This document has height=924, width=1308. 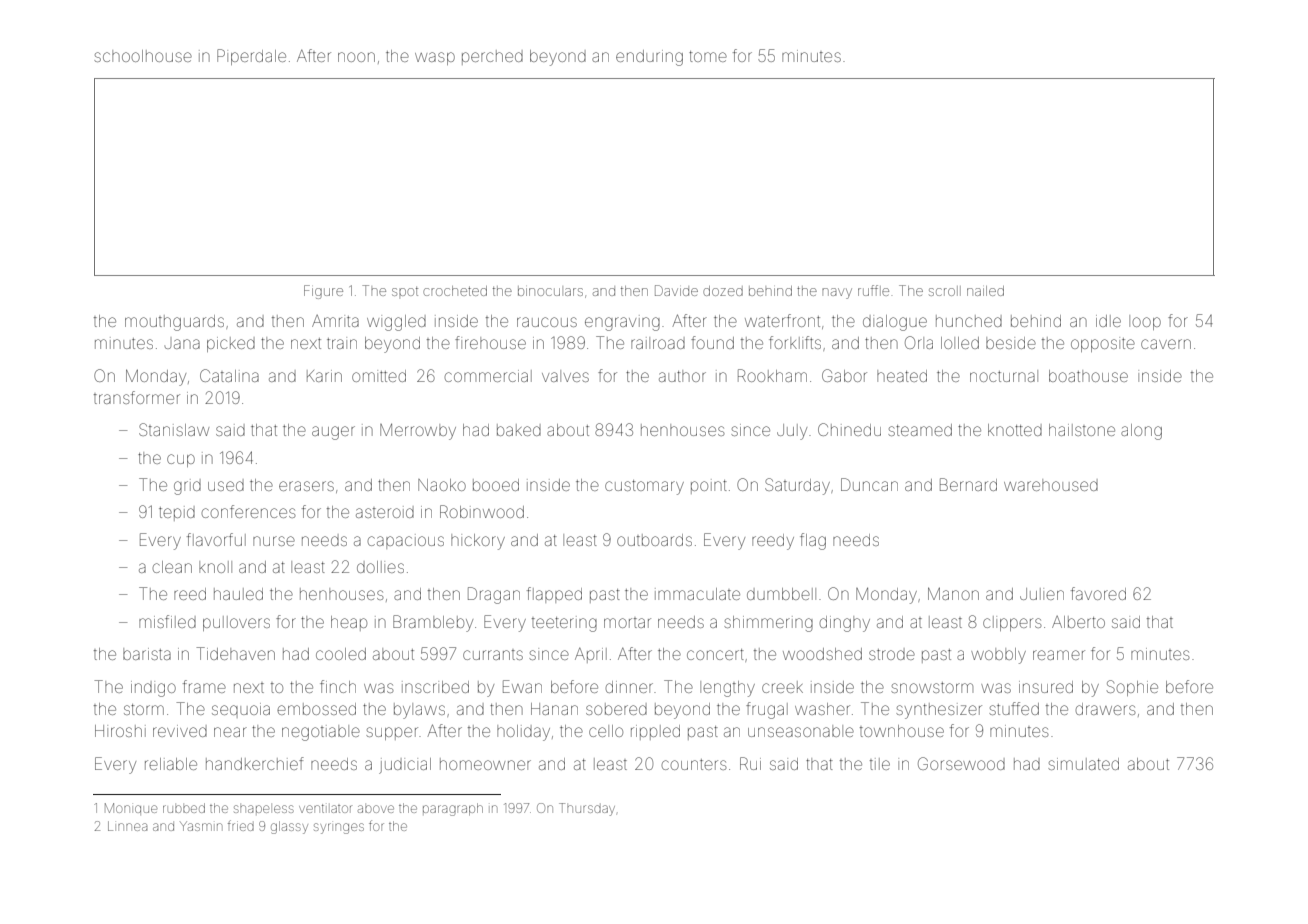 I want to click on customary, so click(x=644, y=487).
